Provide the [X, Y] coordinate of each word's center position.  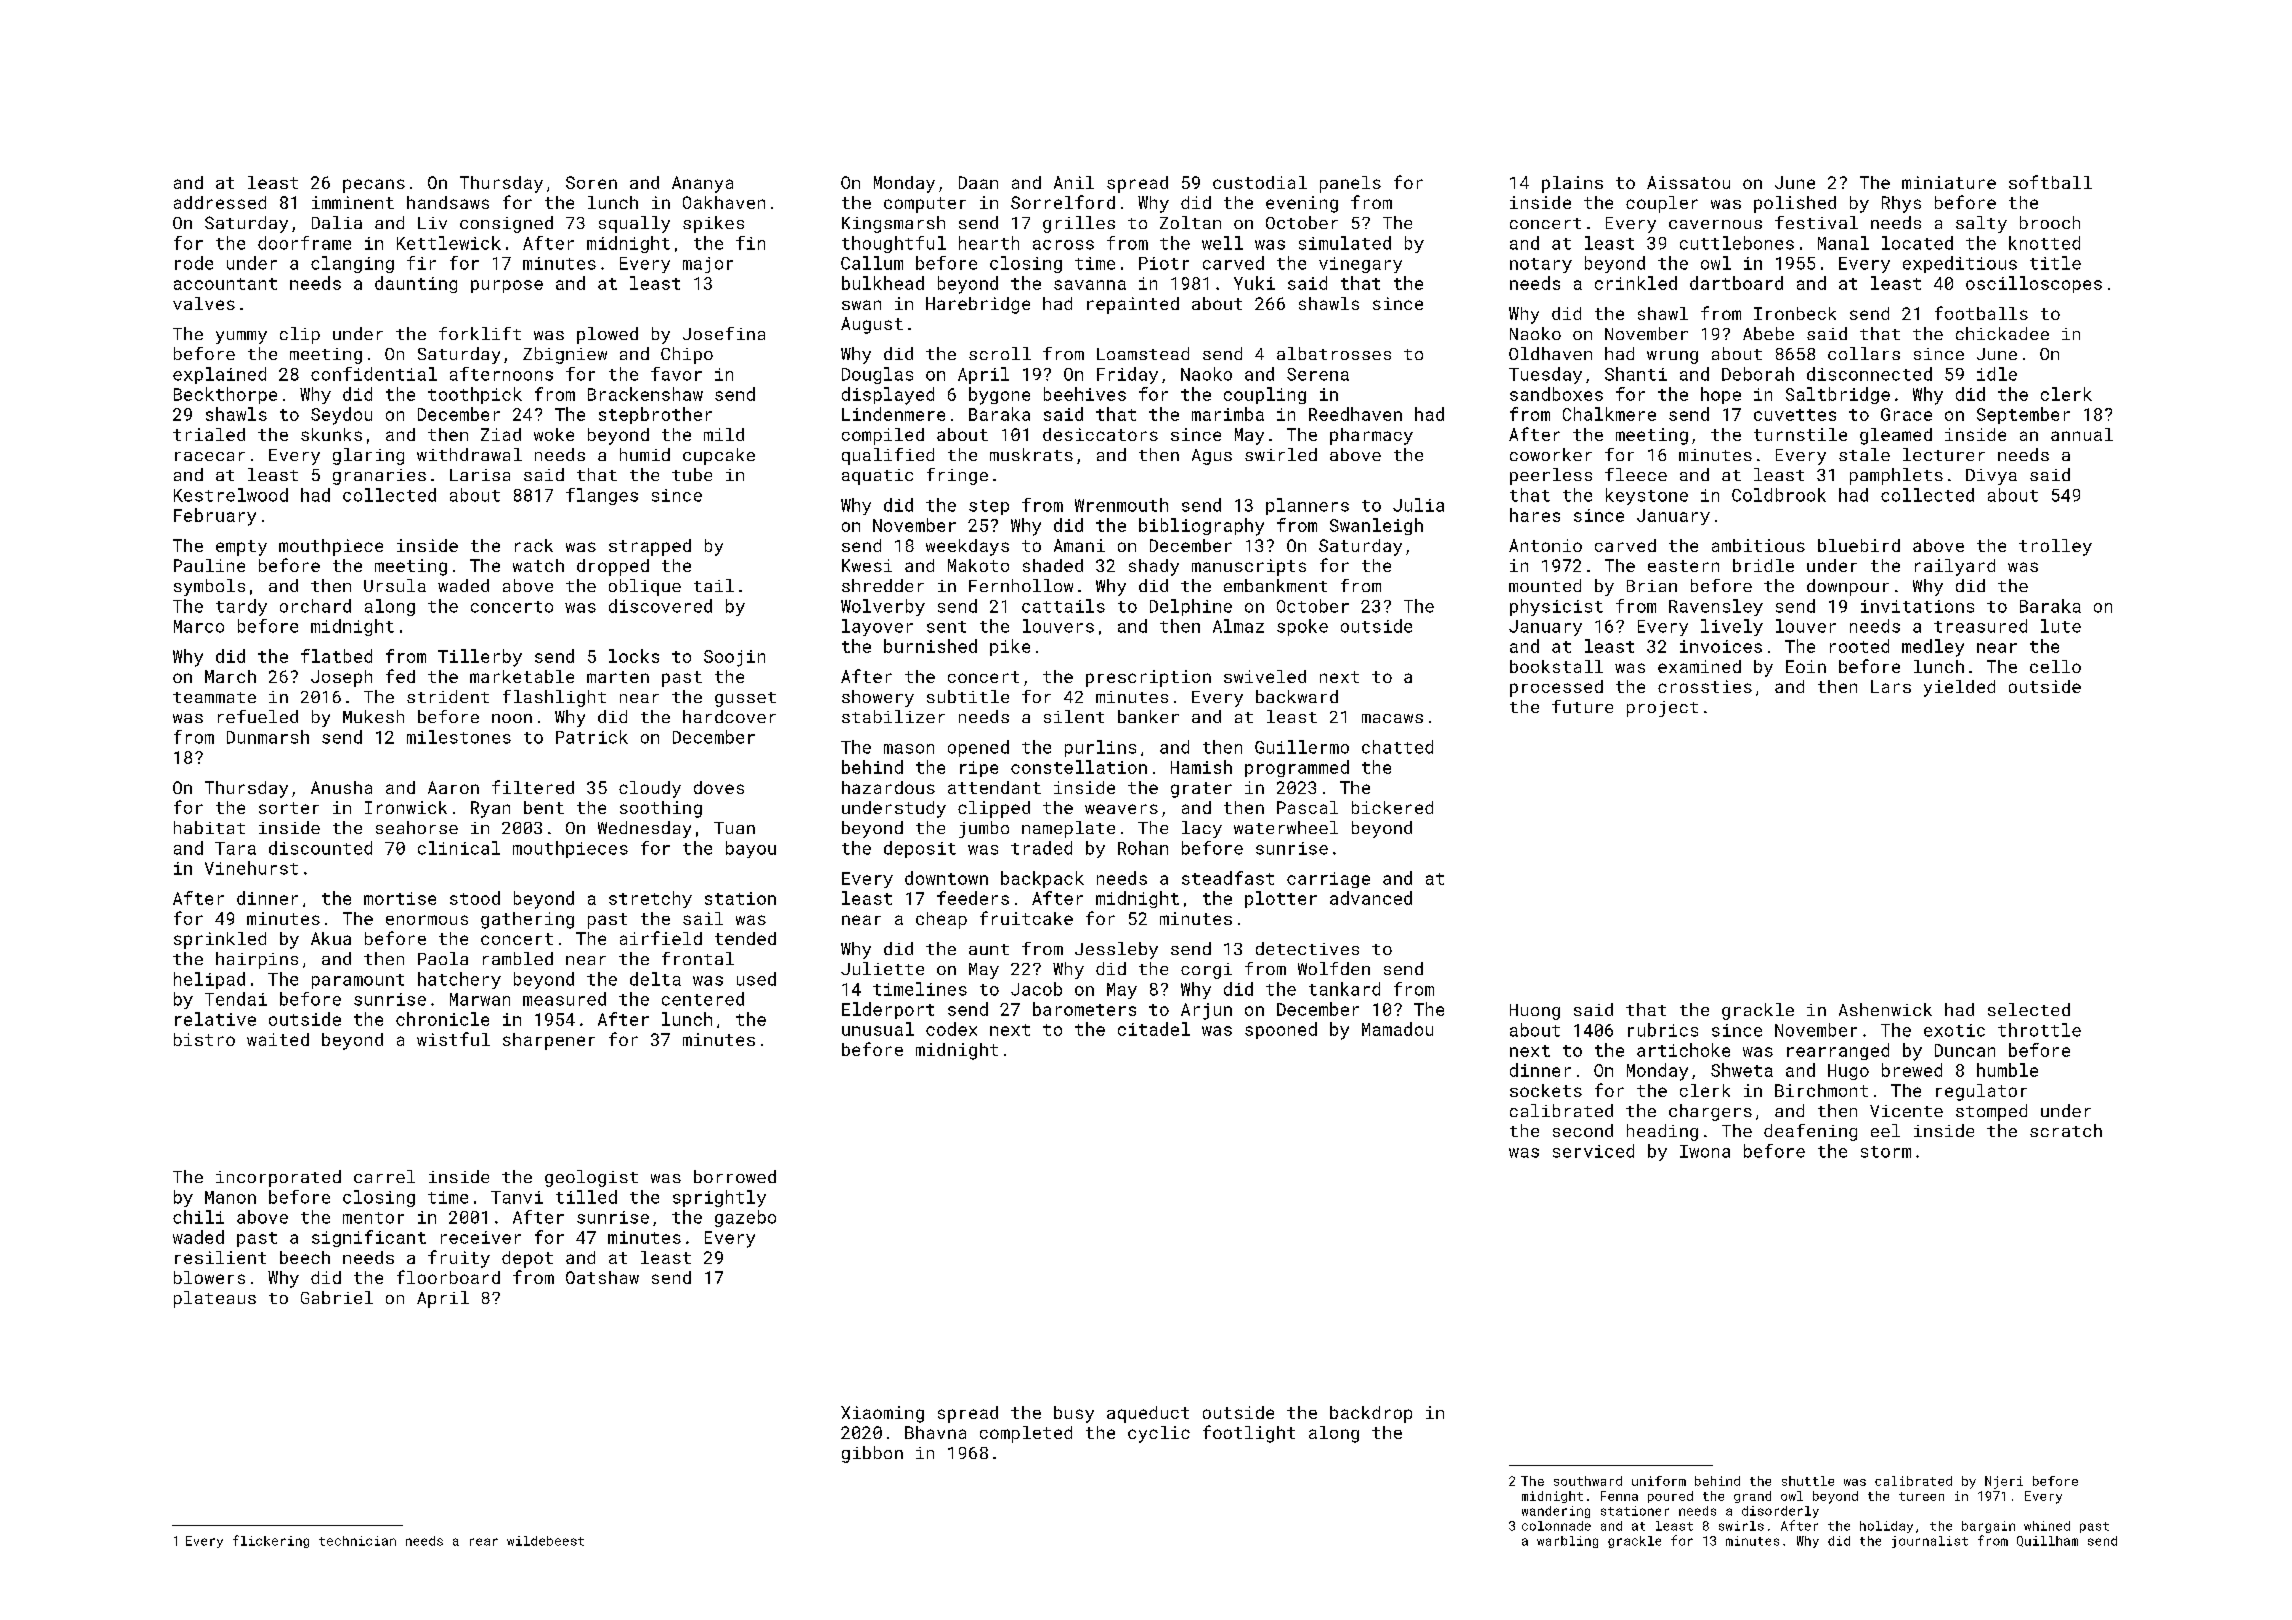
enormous [427, 920]
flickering [271, 1541]
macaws [1392, 718]
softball [2050, 182]
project [1662, 709]
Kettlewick [449, 243]
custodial [1260, 182]
